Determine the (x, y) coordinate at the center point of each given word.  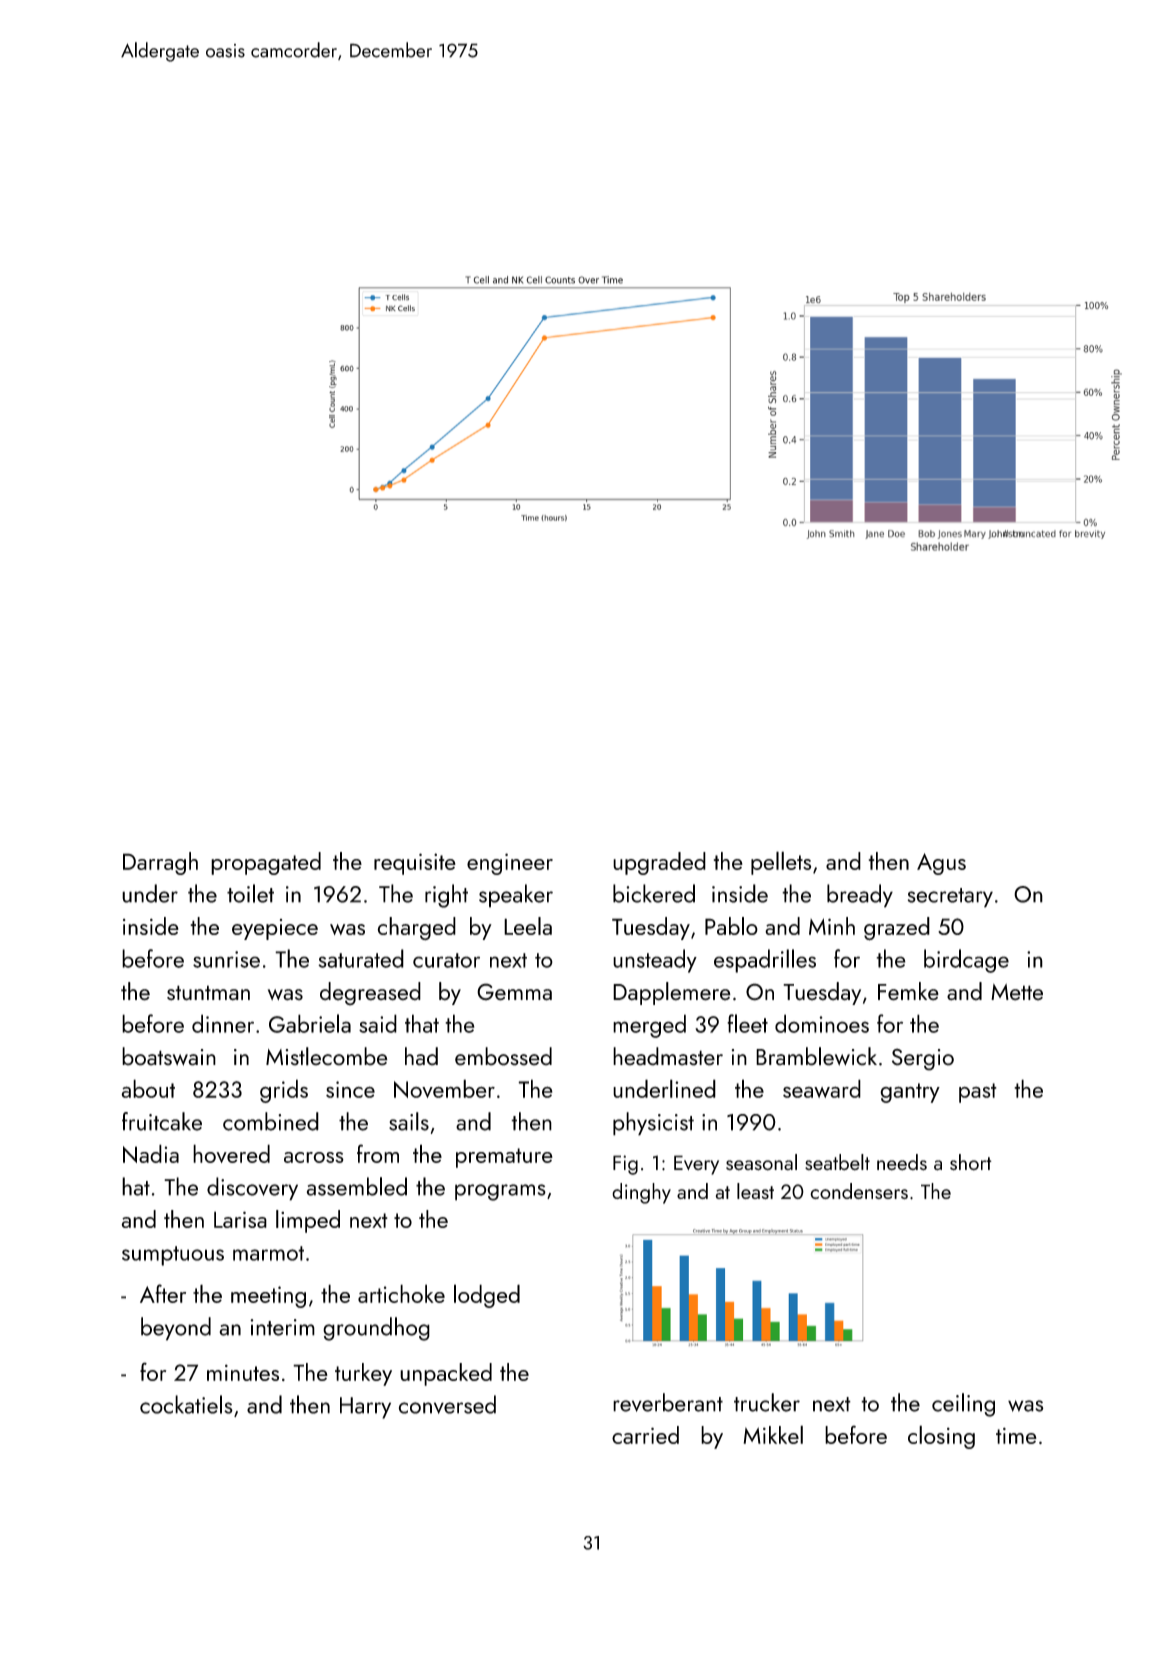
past (978, 1093)
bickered (654, 893)
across (314, 1157)
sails (409, 1121)
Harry (365, 1408)
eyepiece (275, 929)
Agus (941, 864)
